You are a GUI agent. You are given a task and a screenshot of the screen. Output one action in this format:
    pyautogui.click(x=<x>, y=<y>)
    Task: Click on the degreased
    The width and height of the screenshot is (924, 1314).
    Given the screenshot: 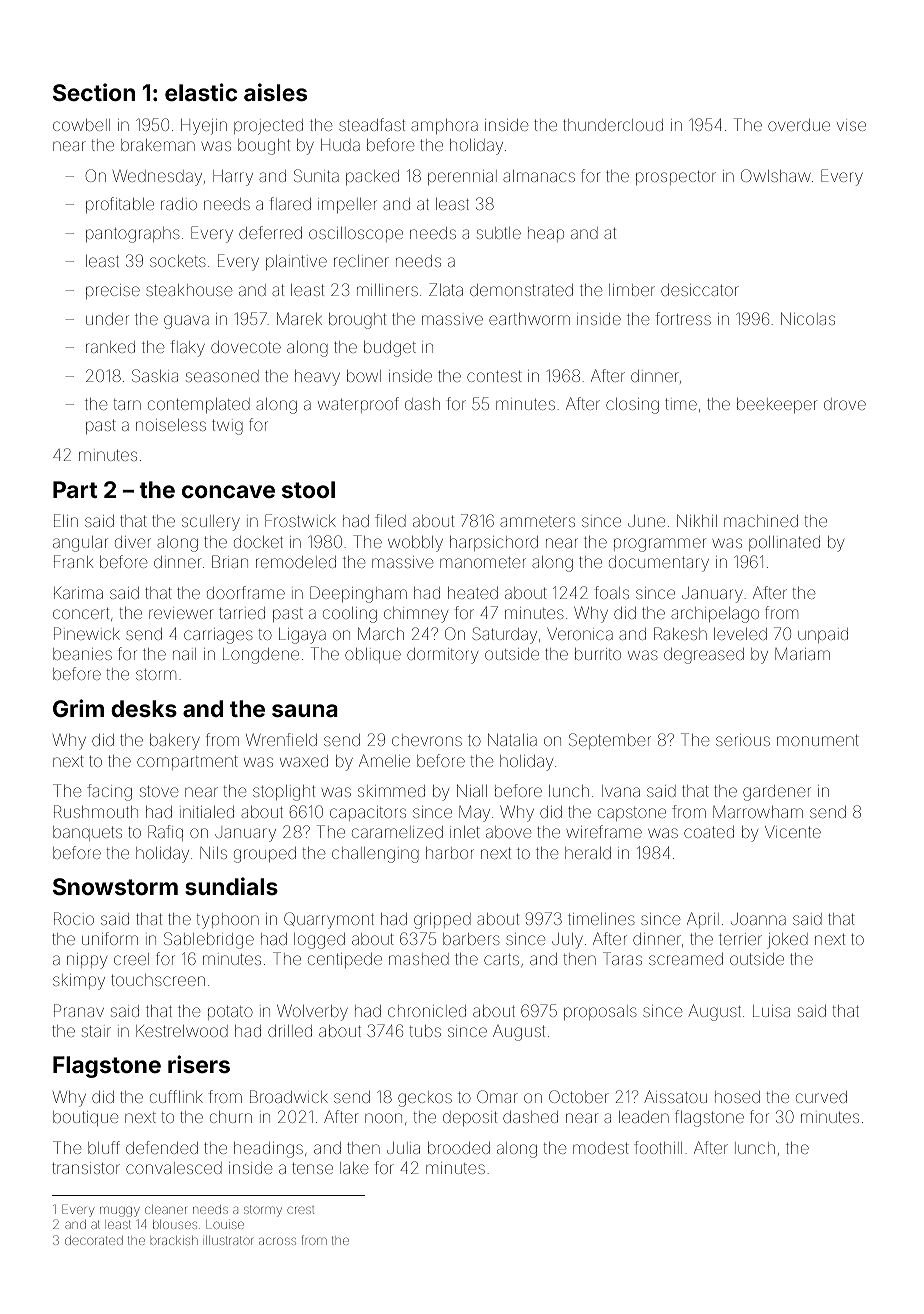 What is the action you would take?
    pyautogui.click(x=704, y=656)
